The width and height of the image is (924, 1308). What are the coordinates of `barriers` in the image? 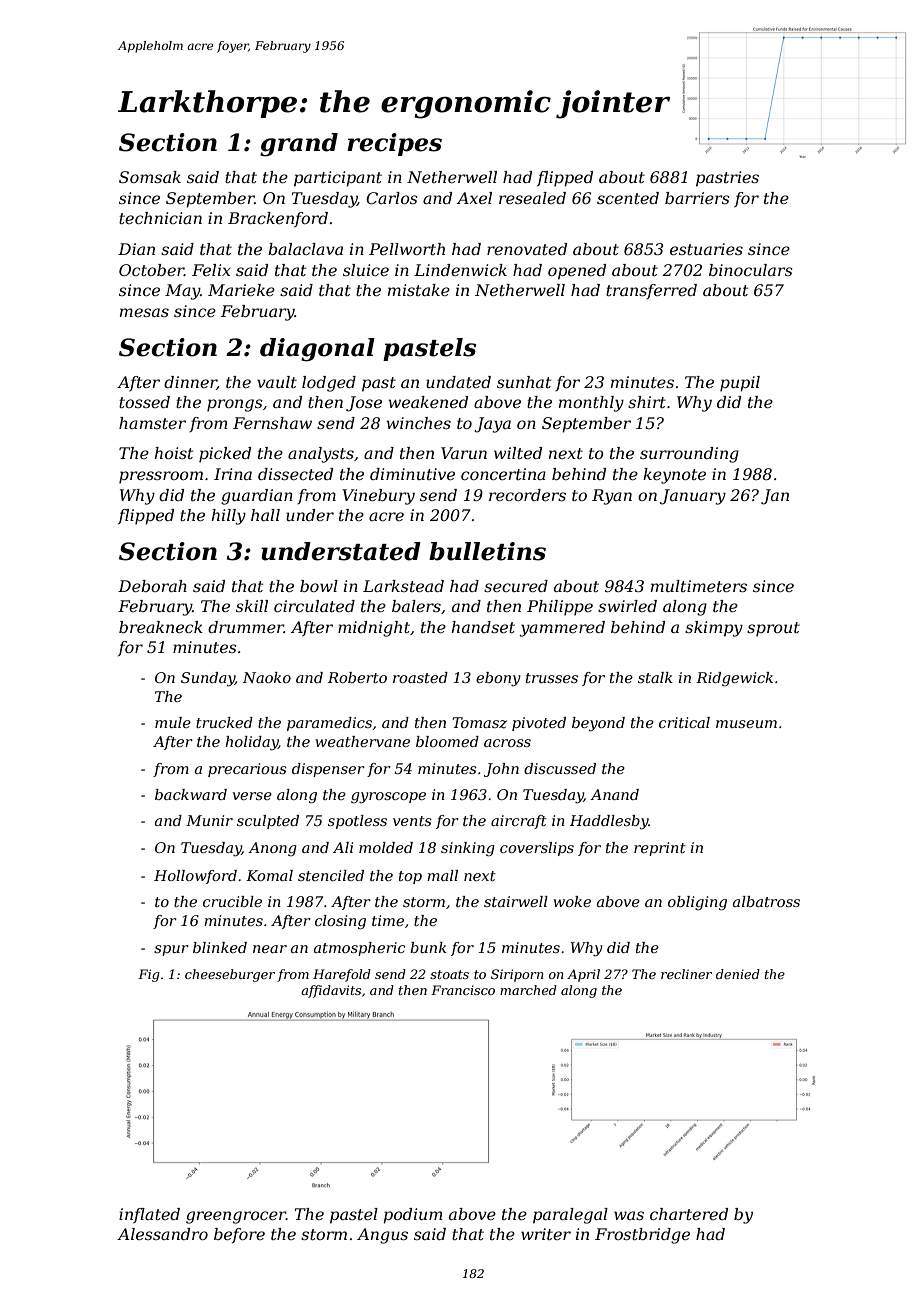 It's located at (697, 198).
